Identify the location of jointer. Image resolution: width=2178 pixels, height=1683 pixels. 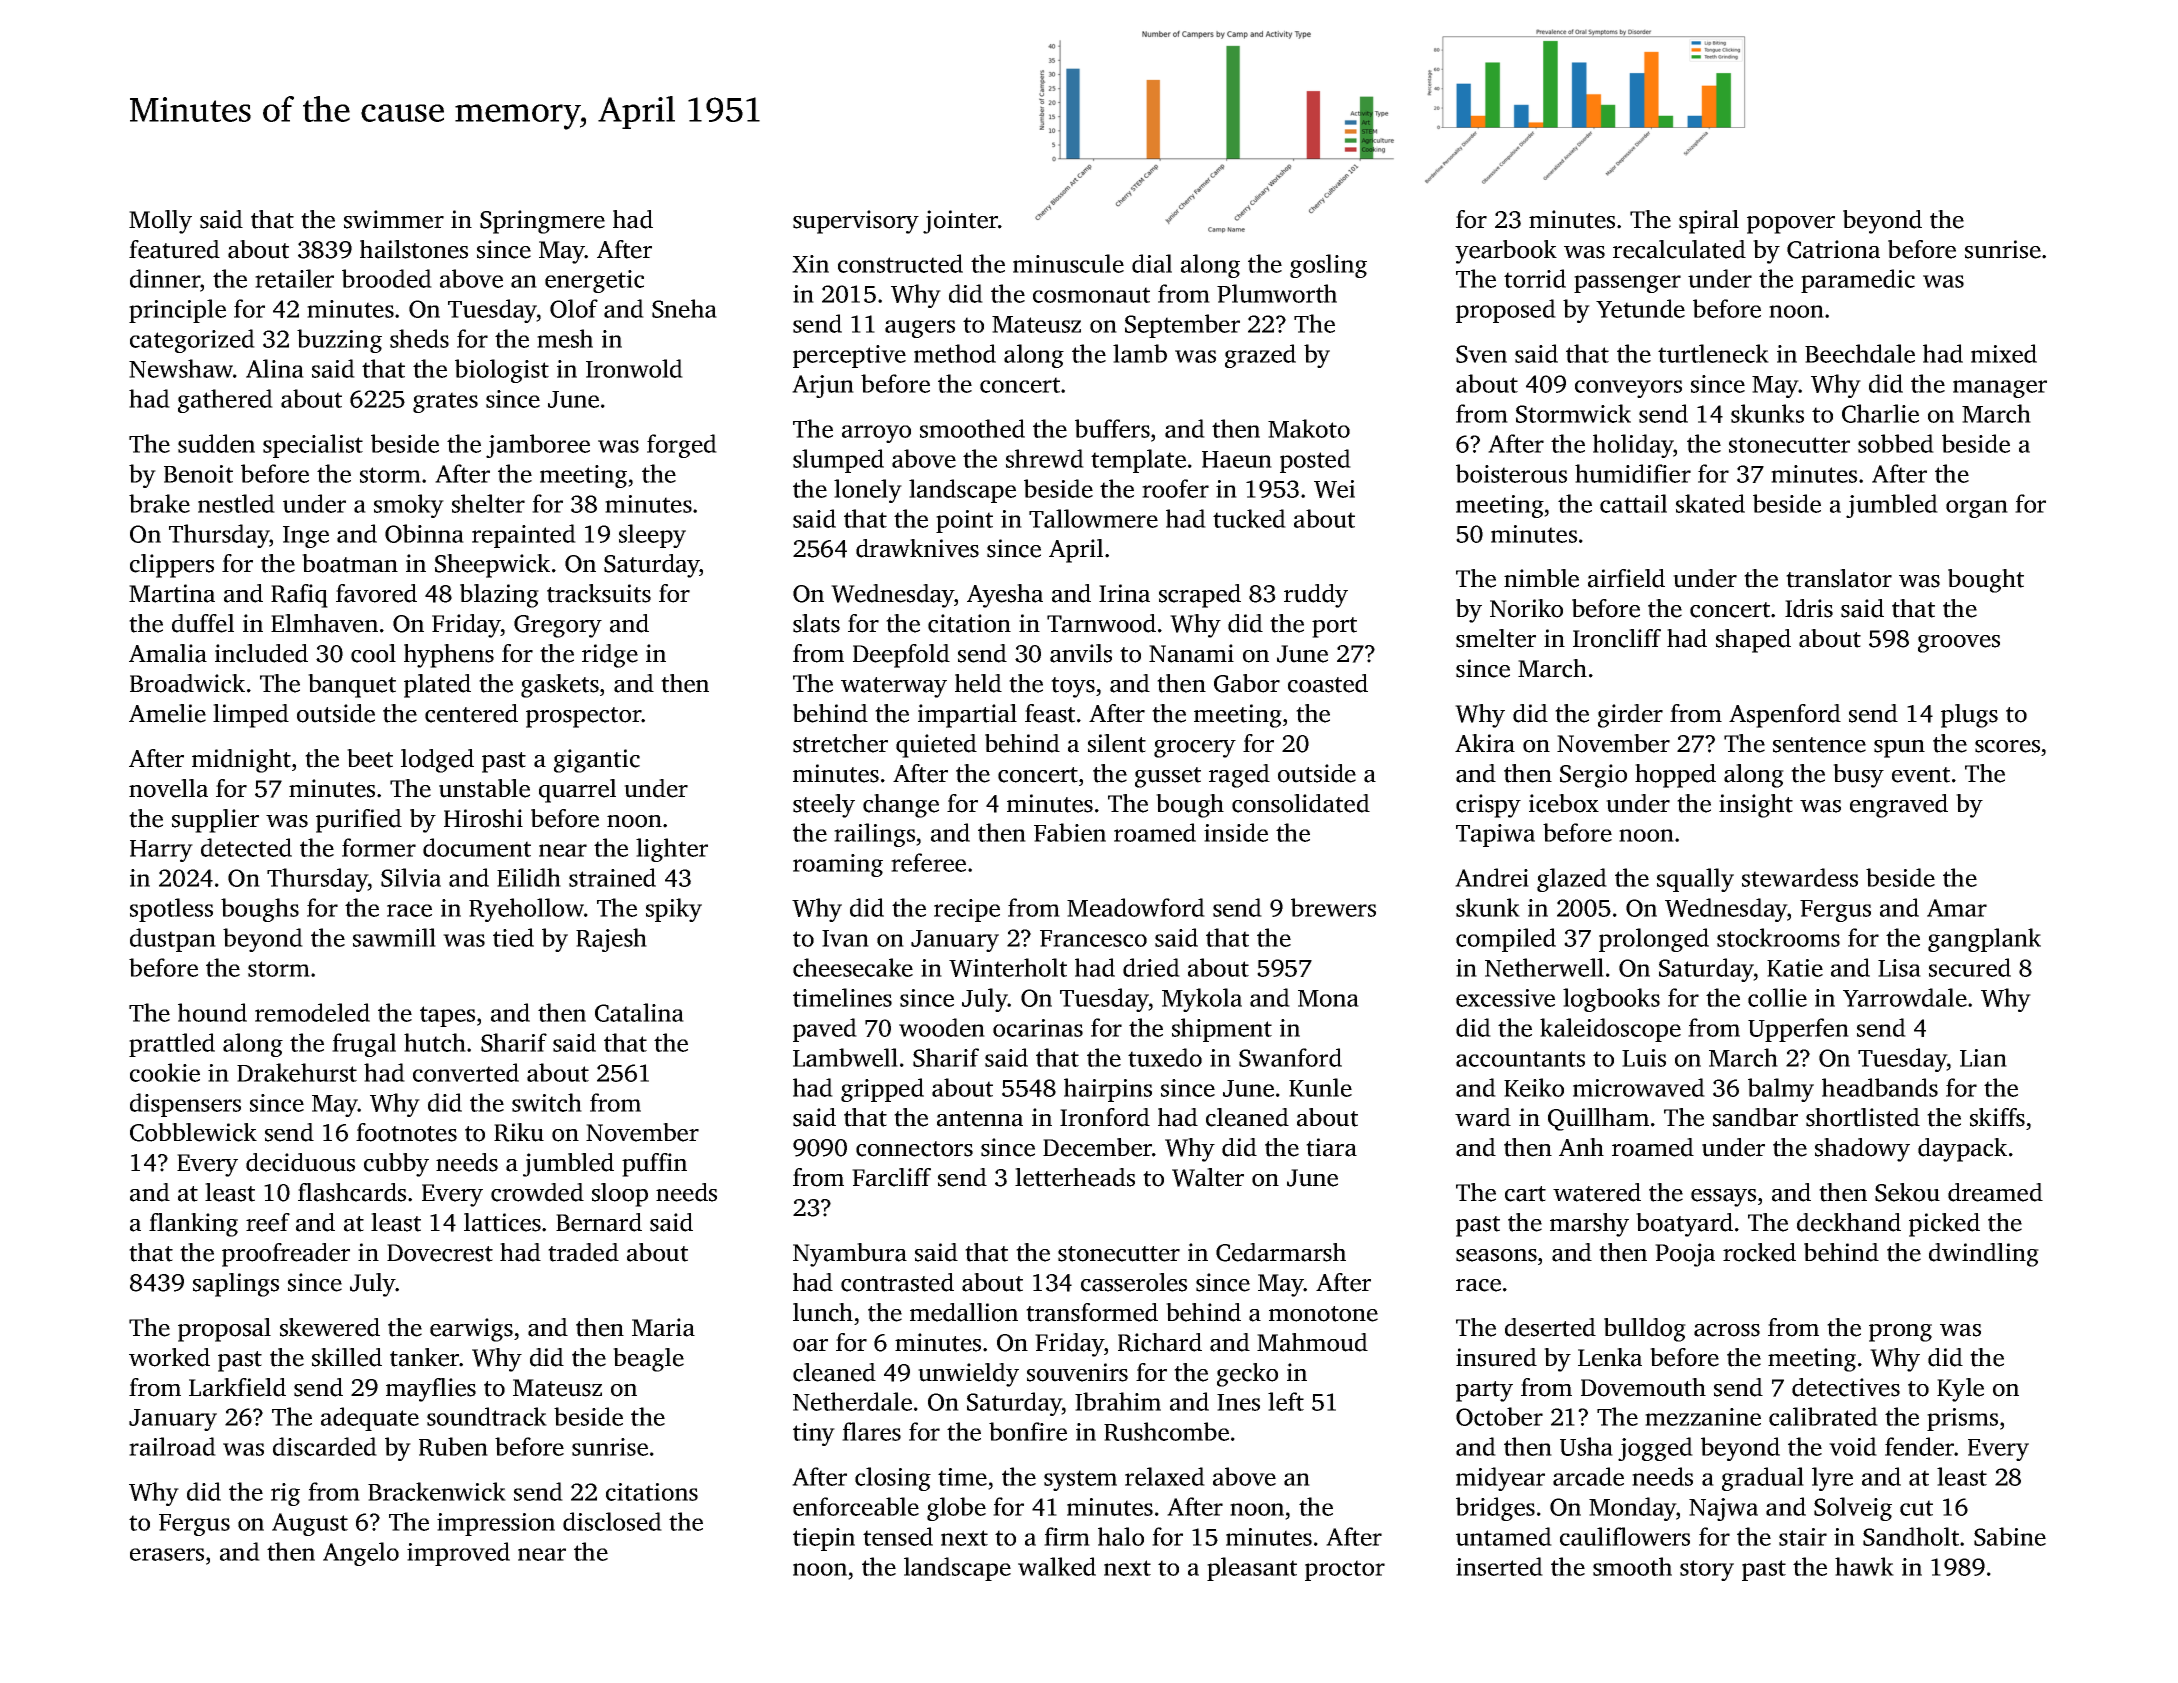
(960, 222).
